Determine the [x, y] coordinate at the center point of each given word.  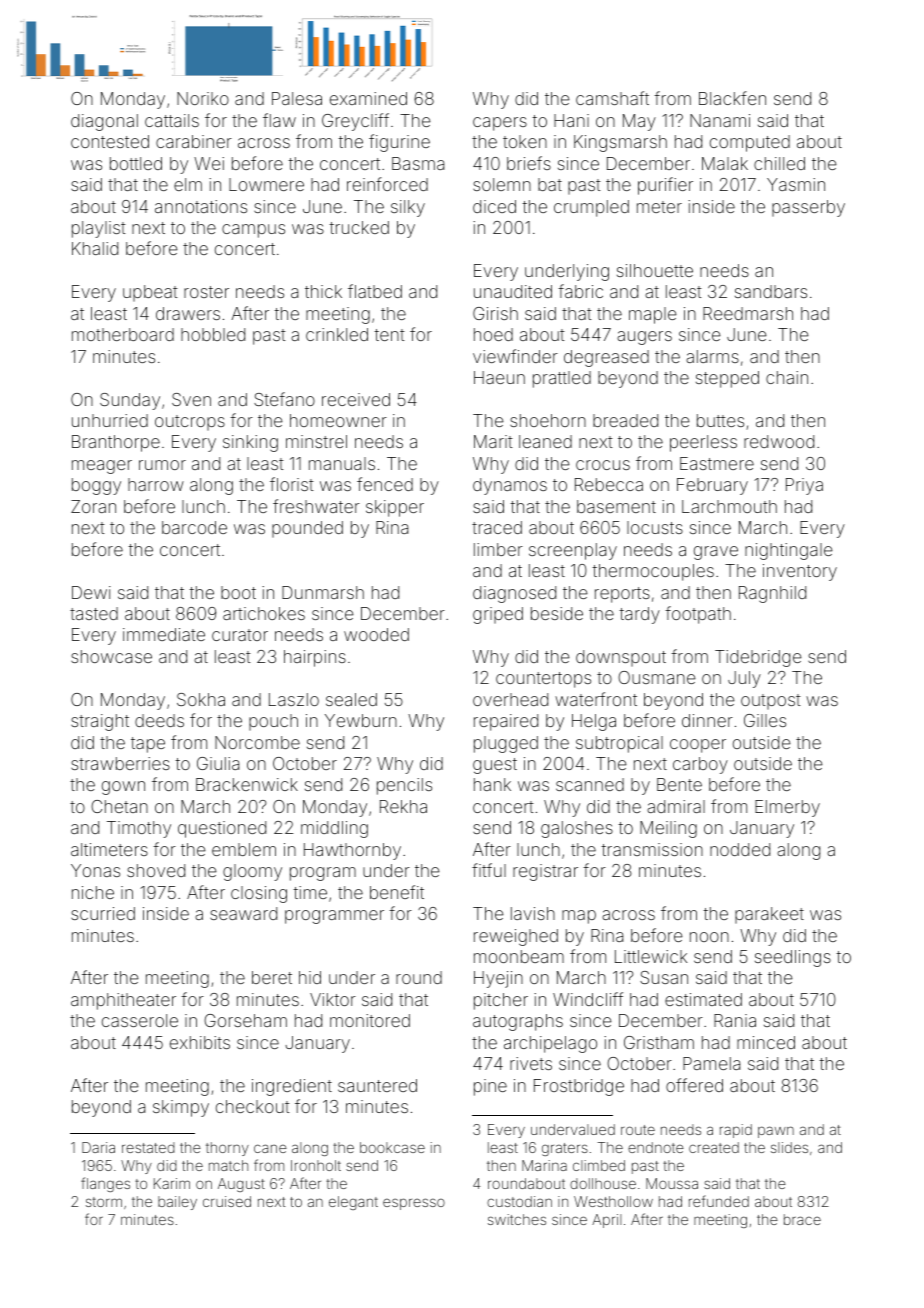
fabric [580, 291]
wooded [376, 634]
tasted [94, 613]
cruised [227, 1201]
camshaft [612, 98]
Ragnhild [772, 594]
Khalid [95, 248]
